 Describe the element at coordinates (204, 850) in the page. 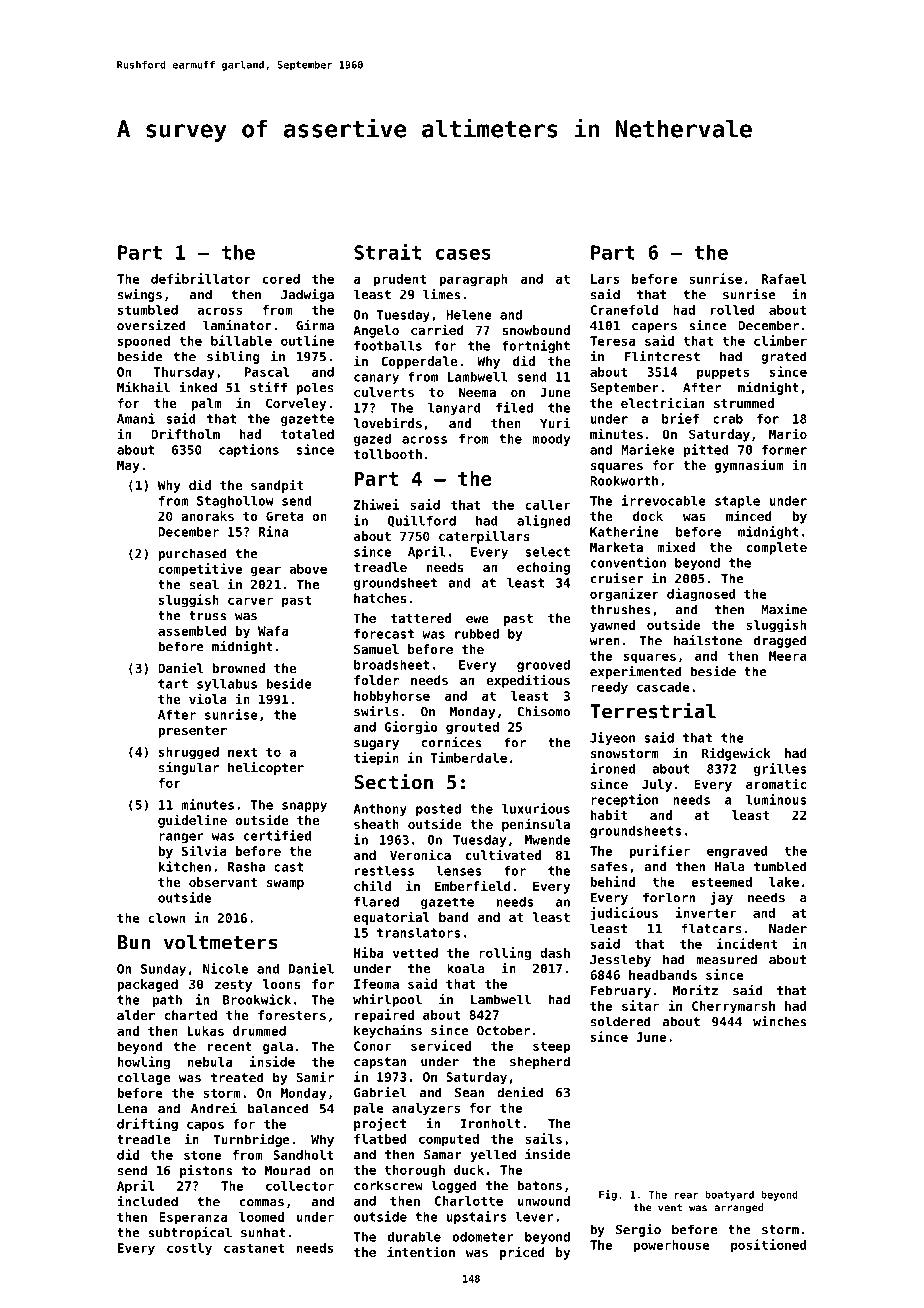

I see `Silvia` at that location.
